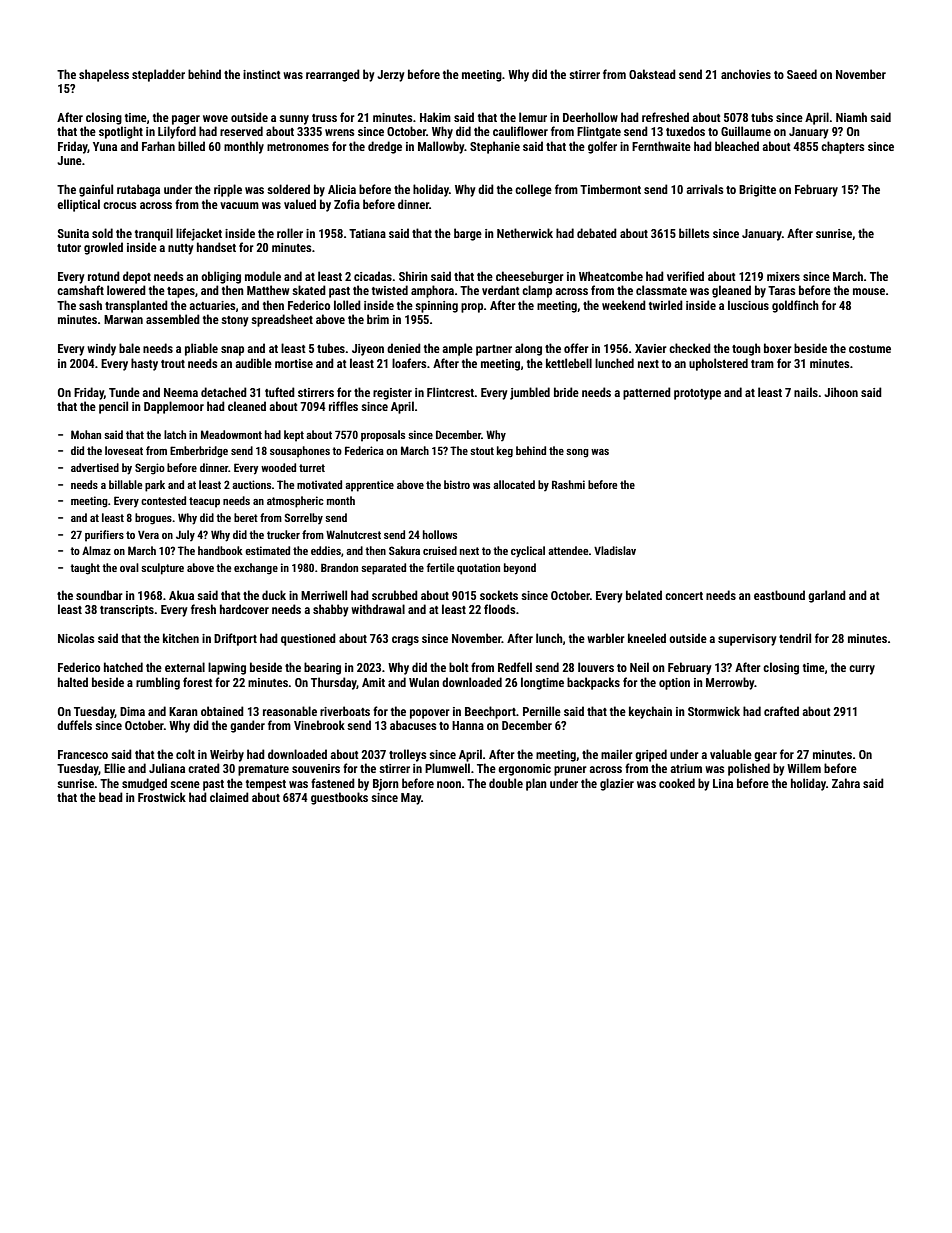 Image resolution: width=952 pixels, height=1233 pixels. Describe the element at coordinates (568, 484) in the screenshot. I see `Rashmi` at that location.
